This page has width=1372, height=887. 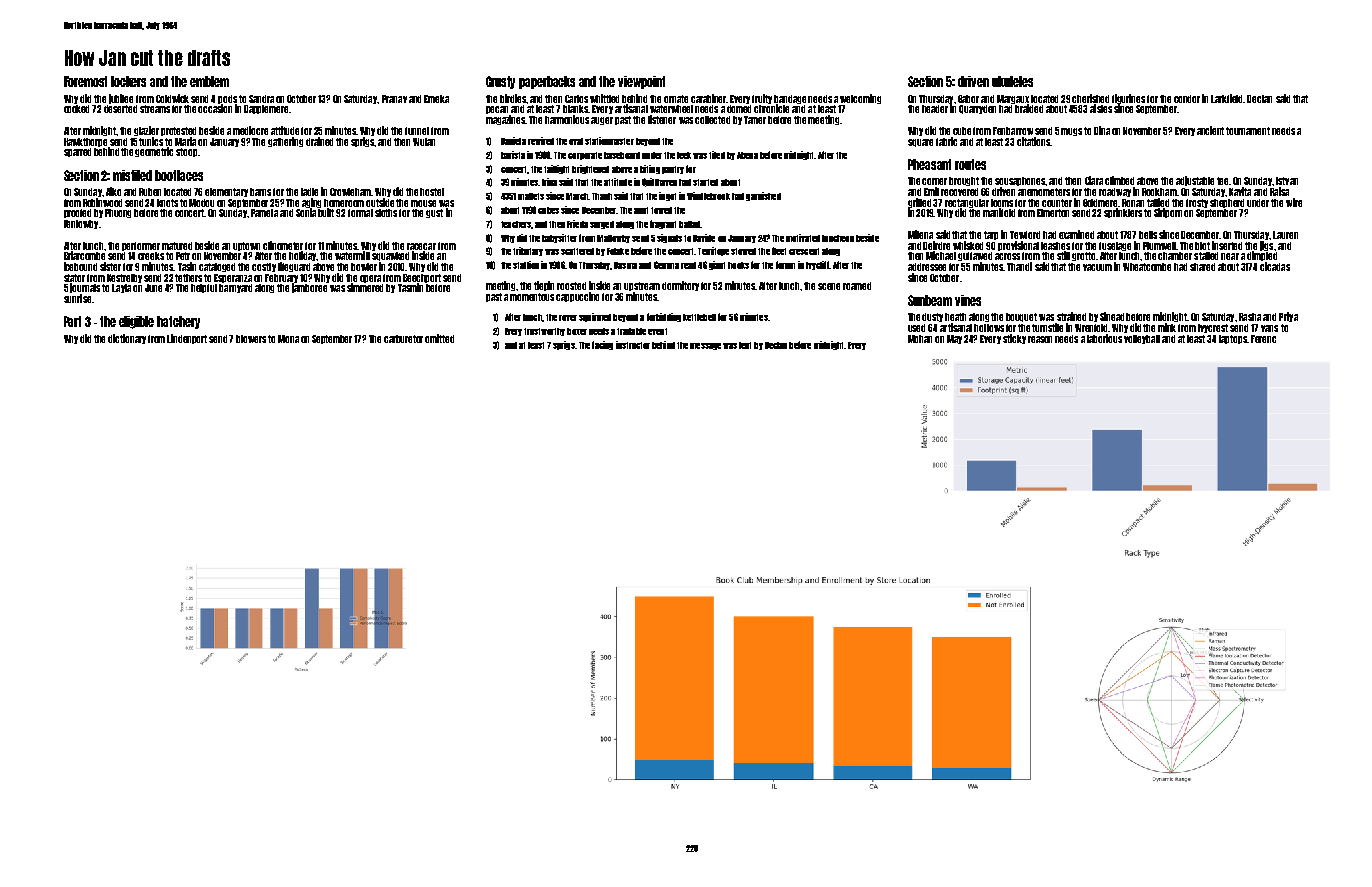 What do you see at coordinates (568, 318) in the page?
I see `rover` at bounding box center [568, 318].
